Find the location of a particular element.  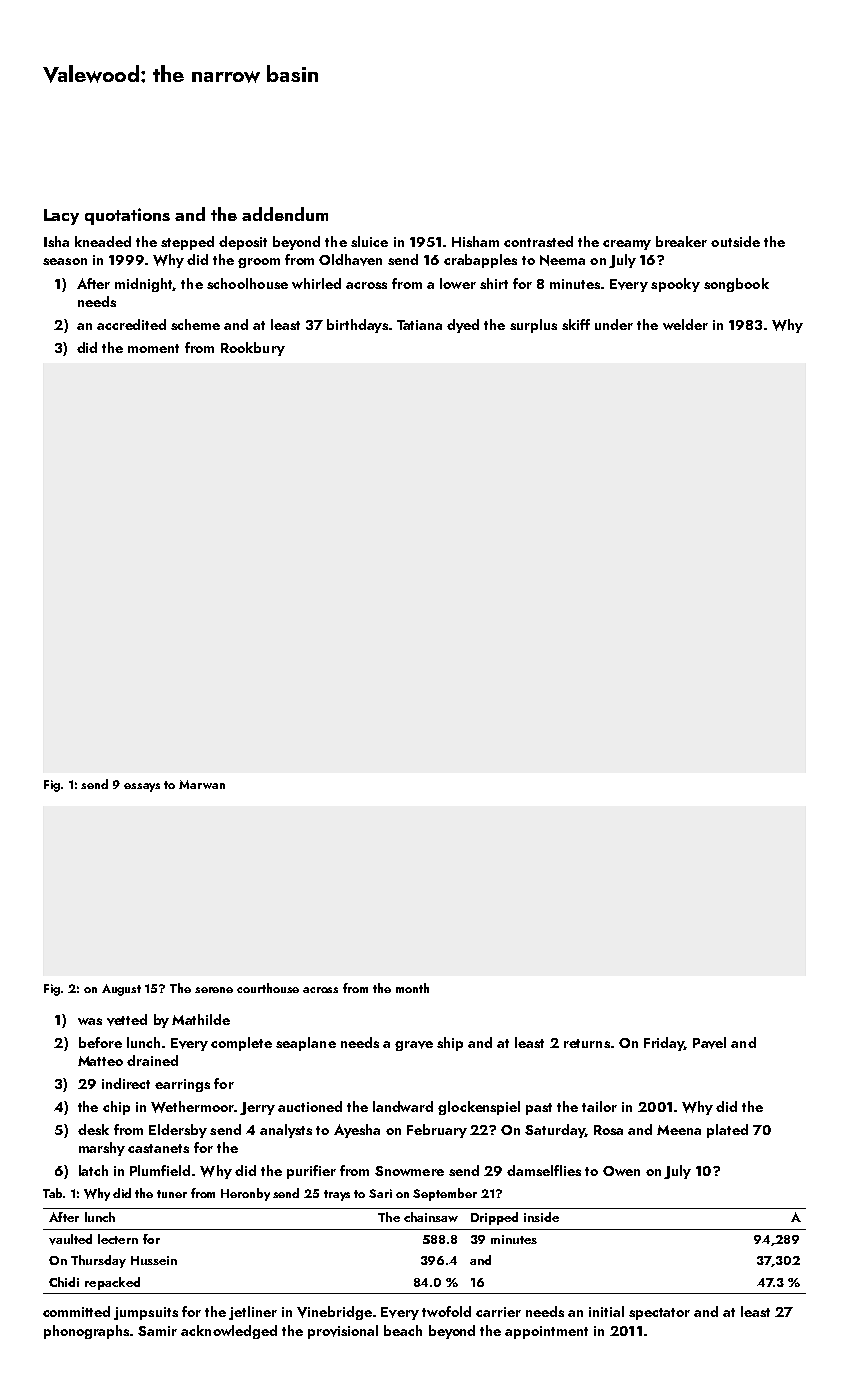

spectator is located at coordinates (659, 1314).
